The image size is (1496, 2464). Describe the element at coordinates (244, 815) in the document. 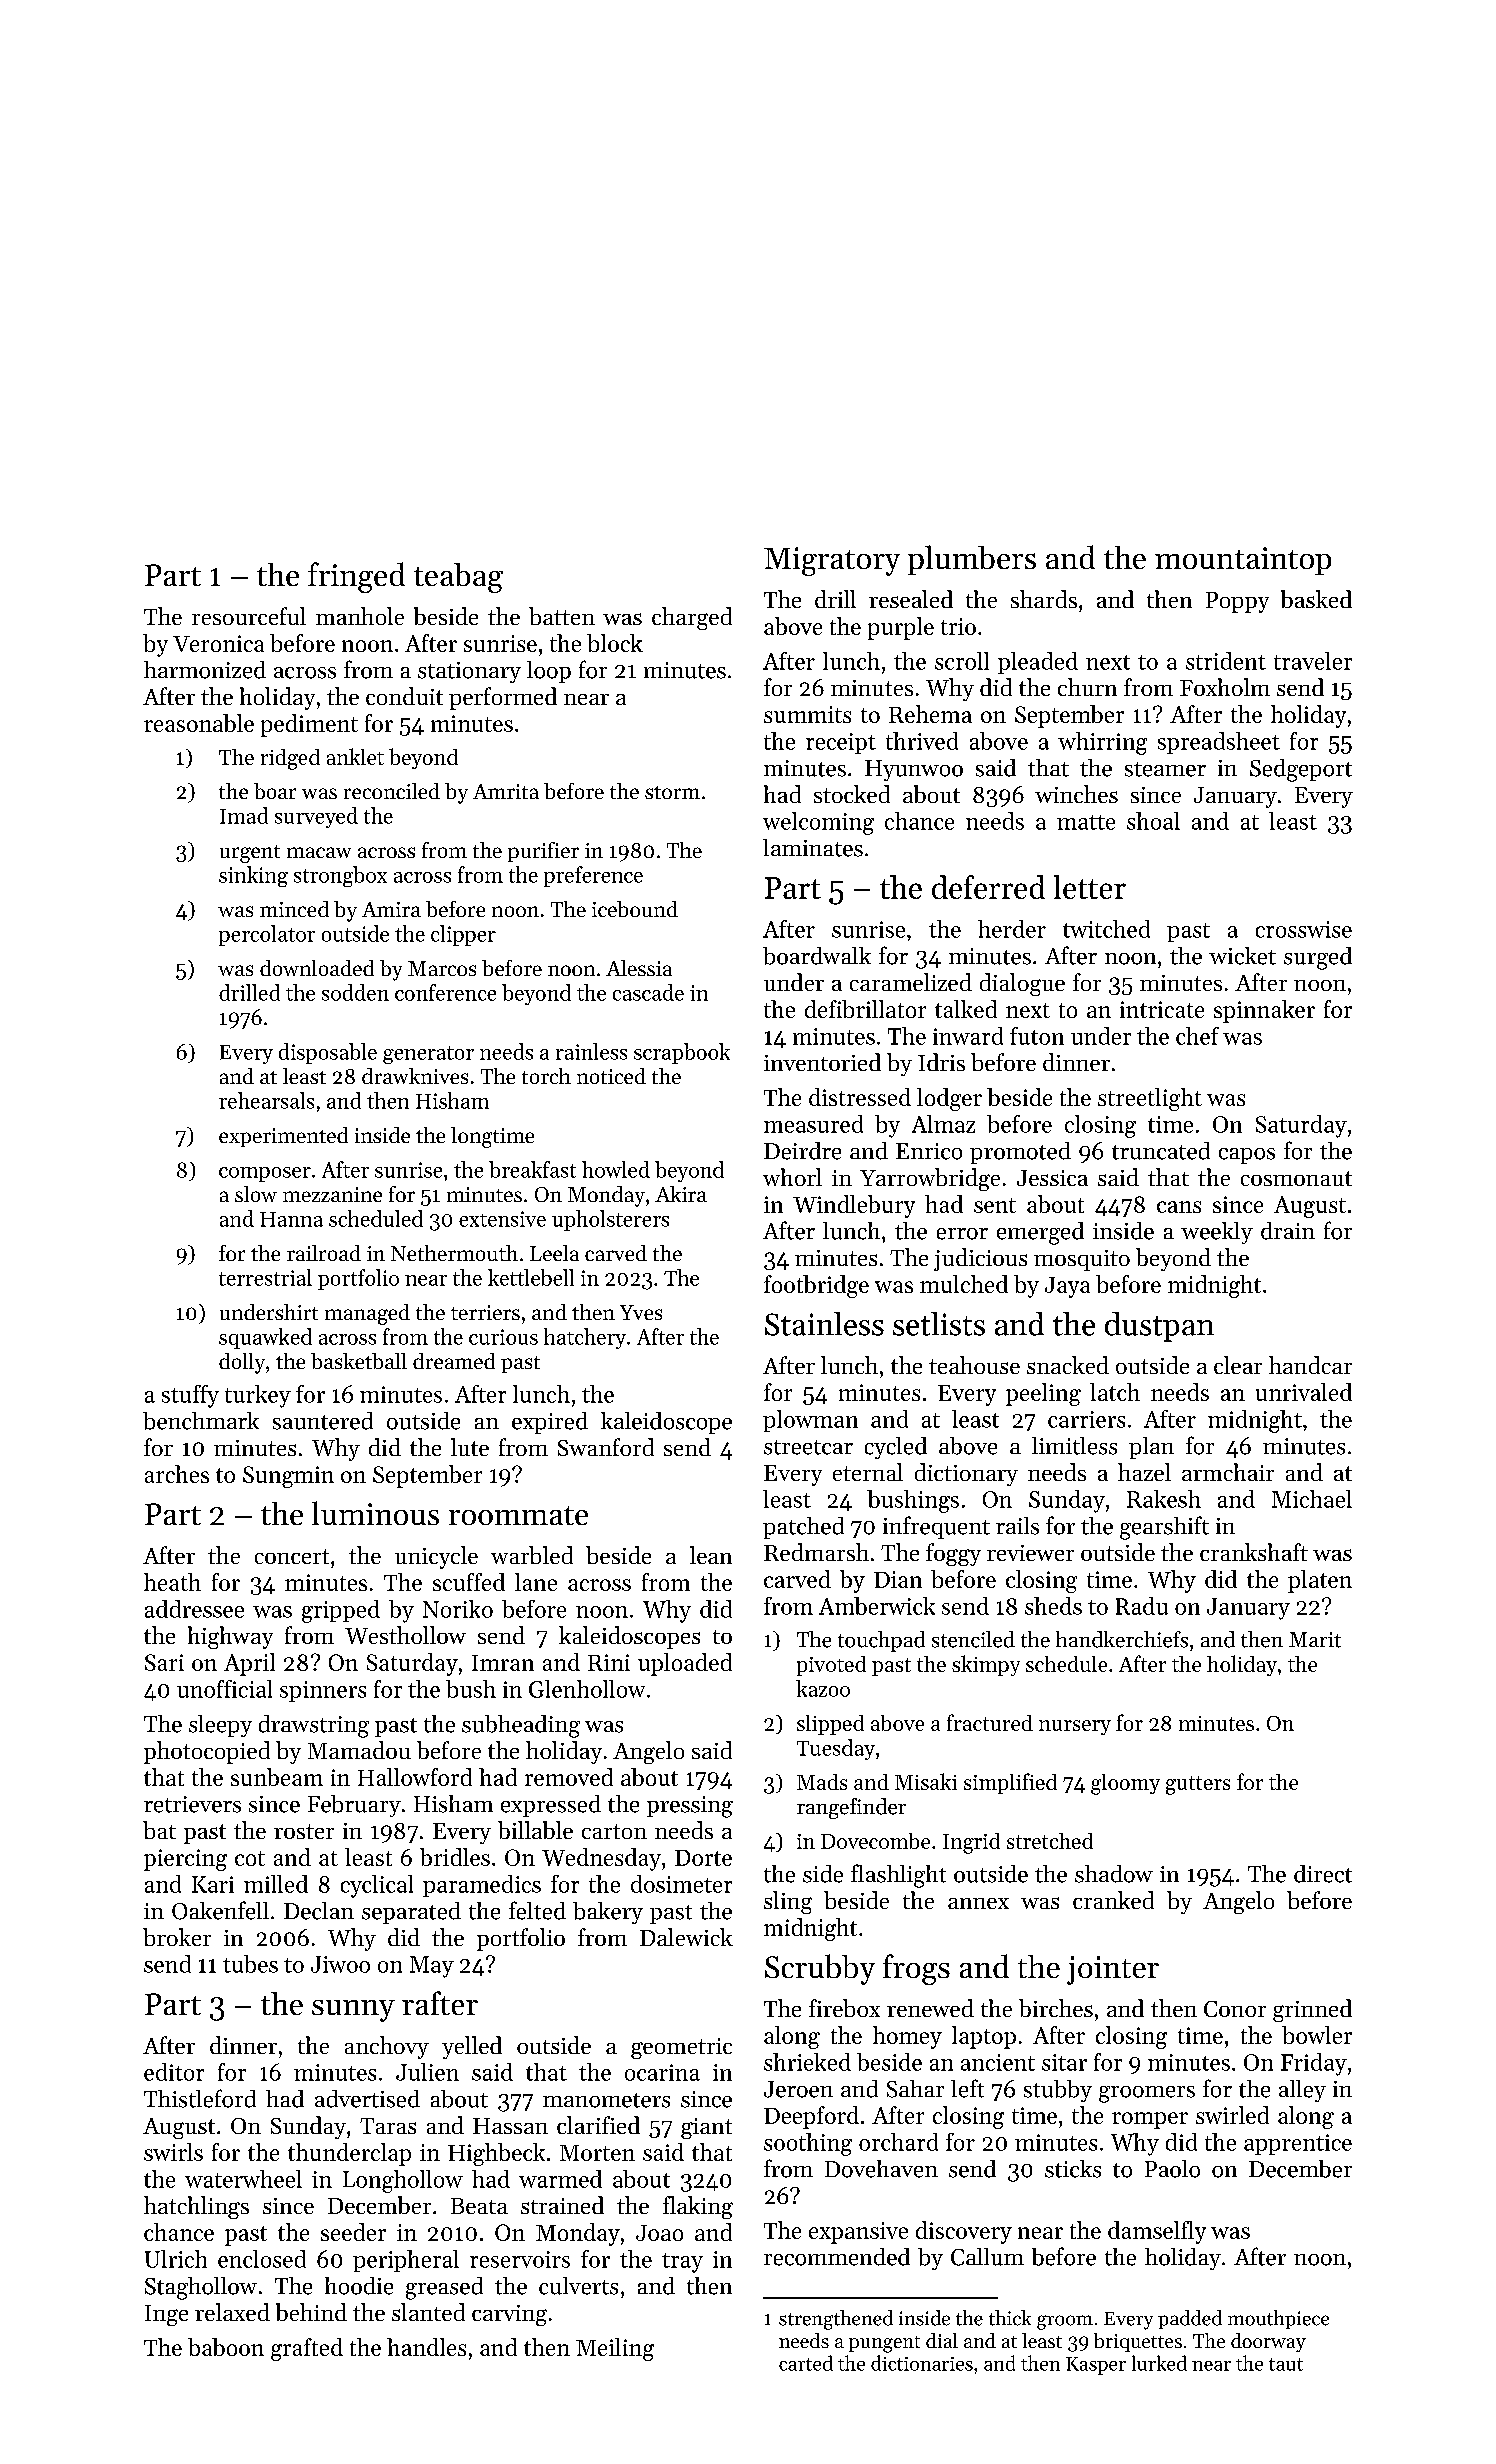

I see `Imad` at that location.
